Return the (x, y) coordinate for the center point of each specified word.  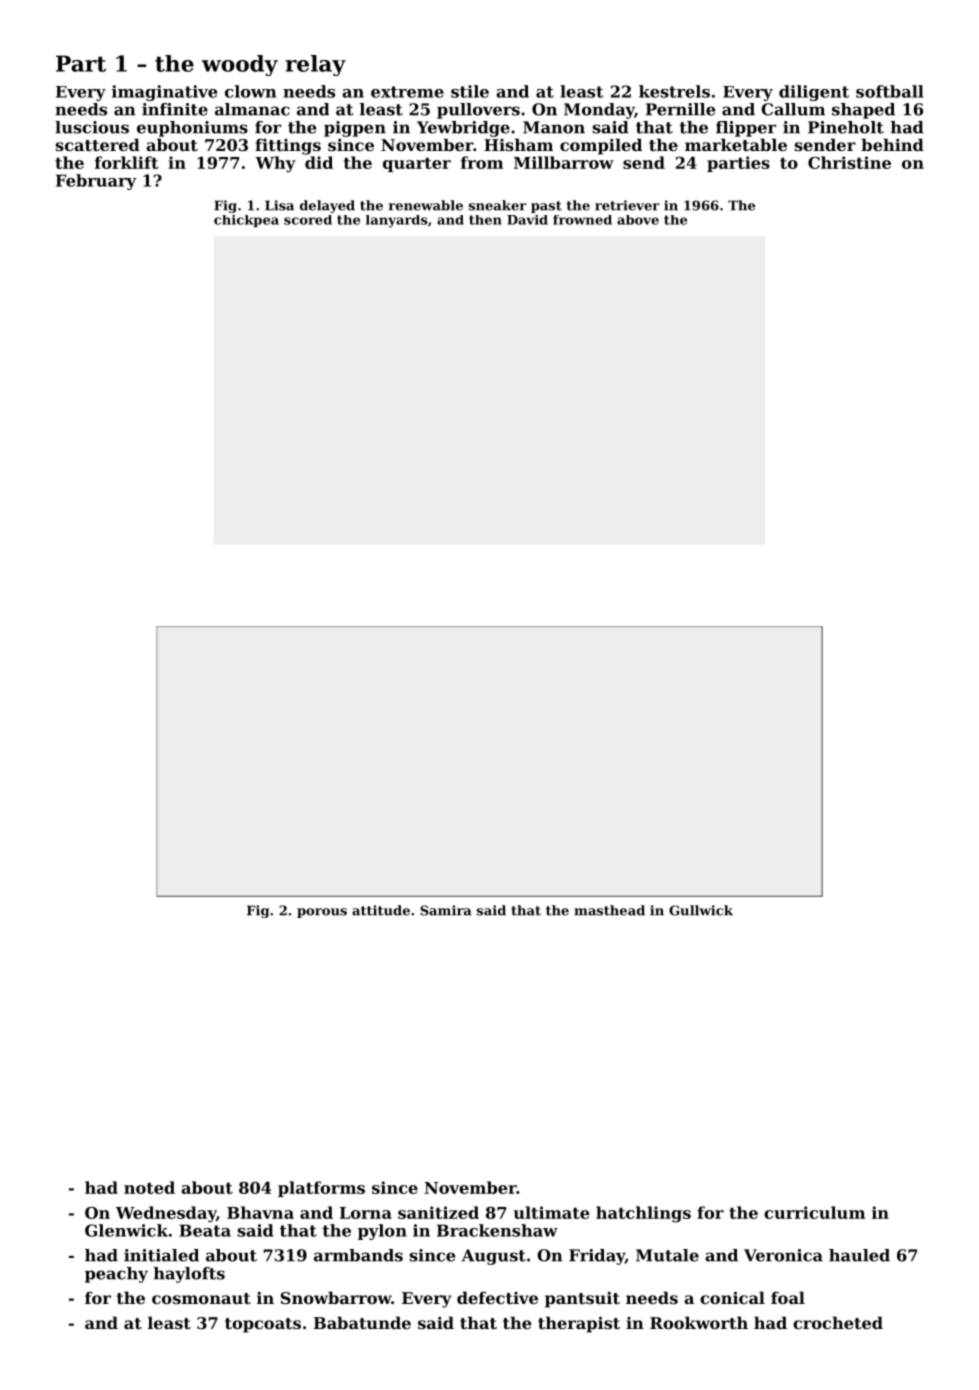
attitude (381, 910)
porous (322, 913)
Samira (445, 910)
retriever (627, 205)
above (638, 220)
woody (240, 65)
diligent (814, 93)
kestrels (674, 91)
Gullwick (701, 910)
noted (149, 1187)
